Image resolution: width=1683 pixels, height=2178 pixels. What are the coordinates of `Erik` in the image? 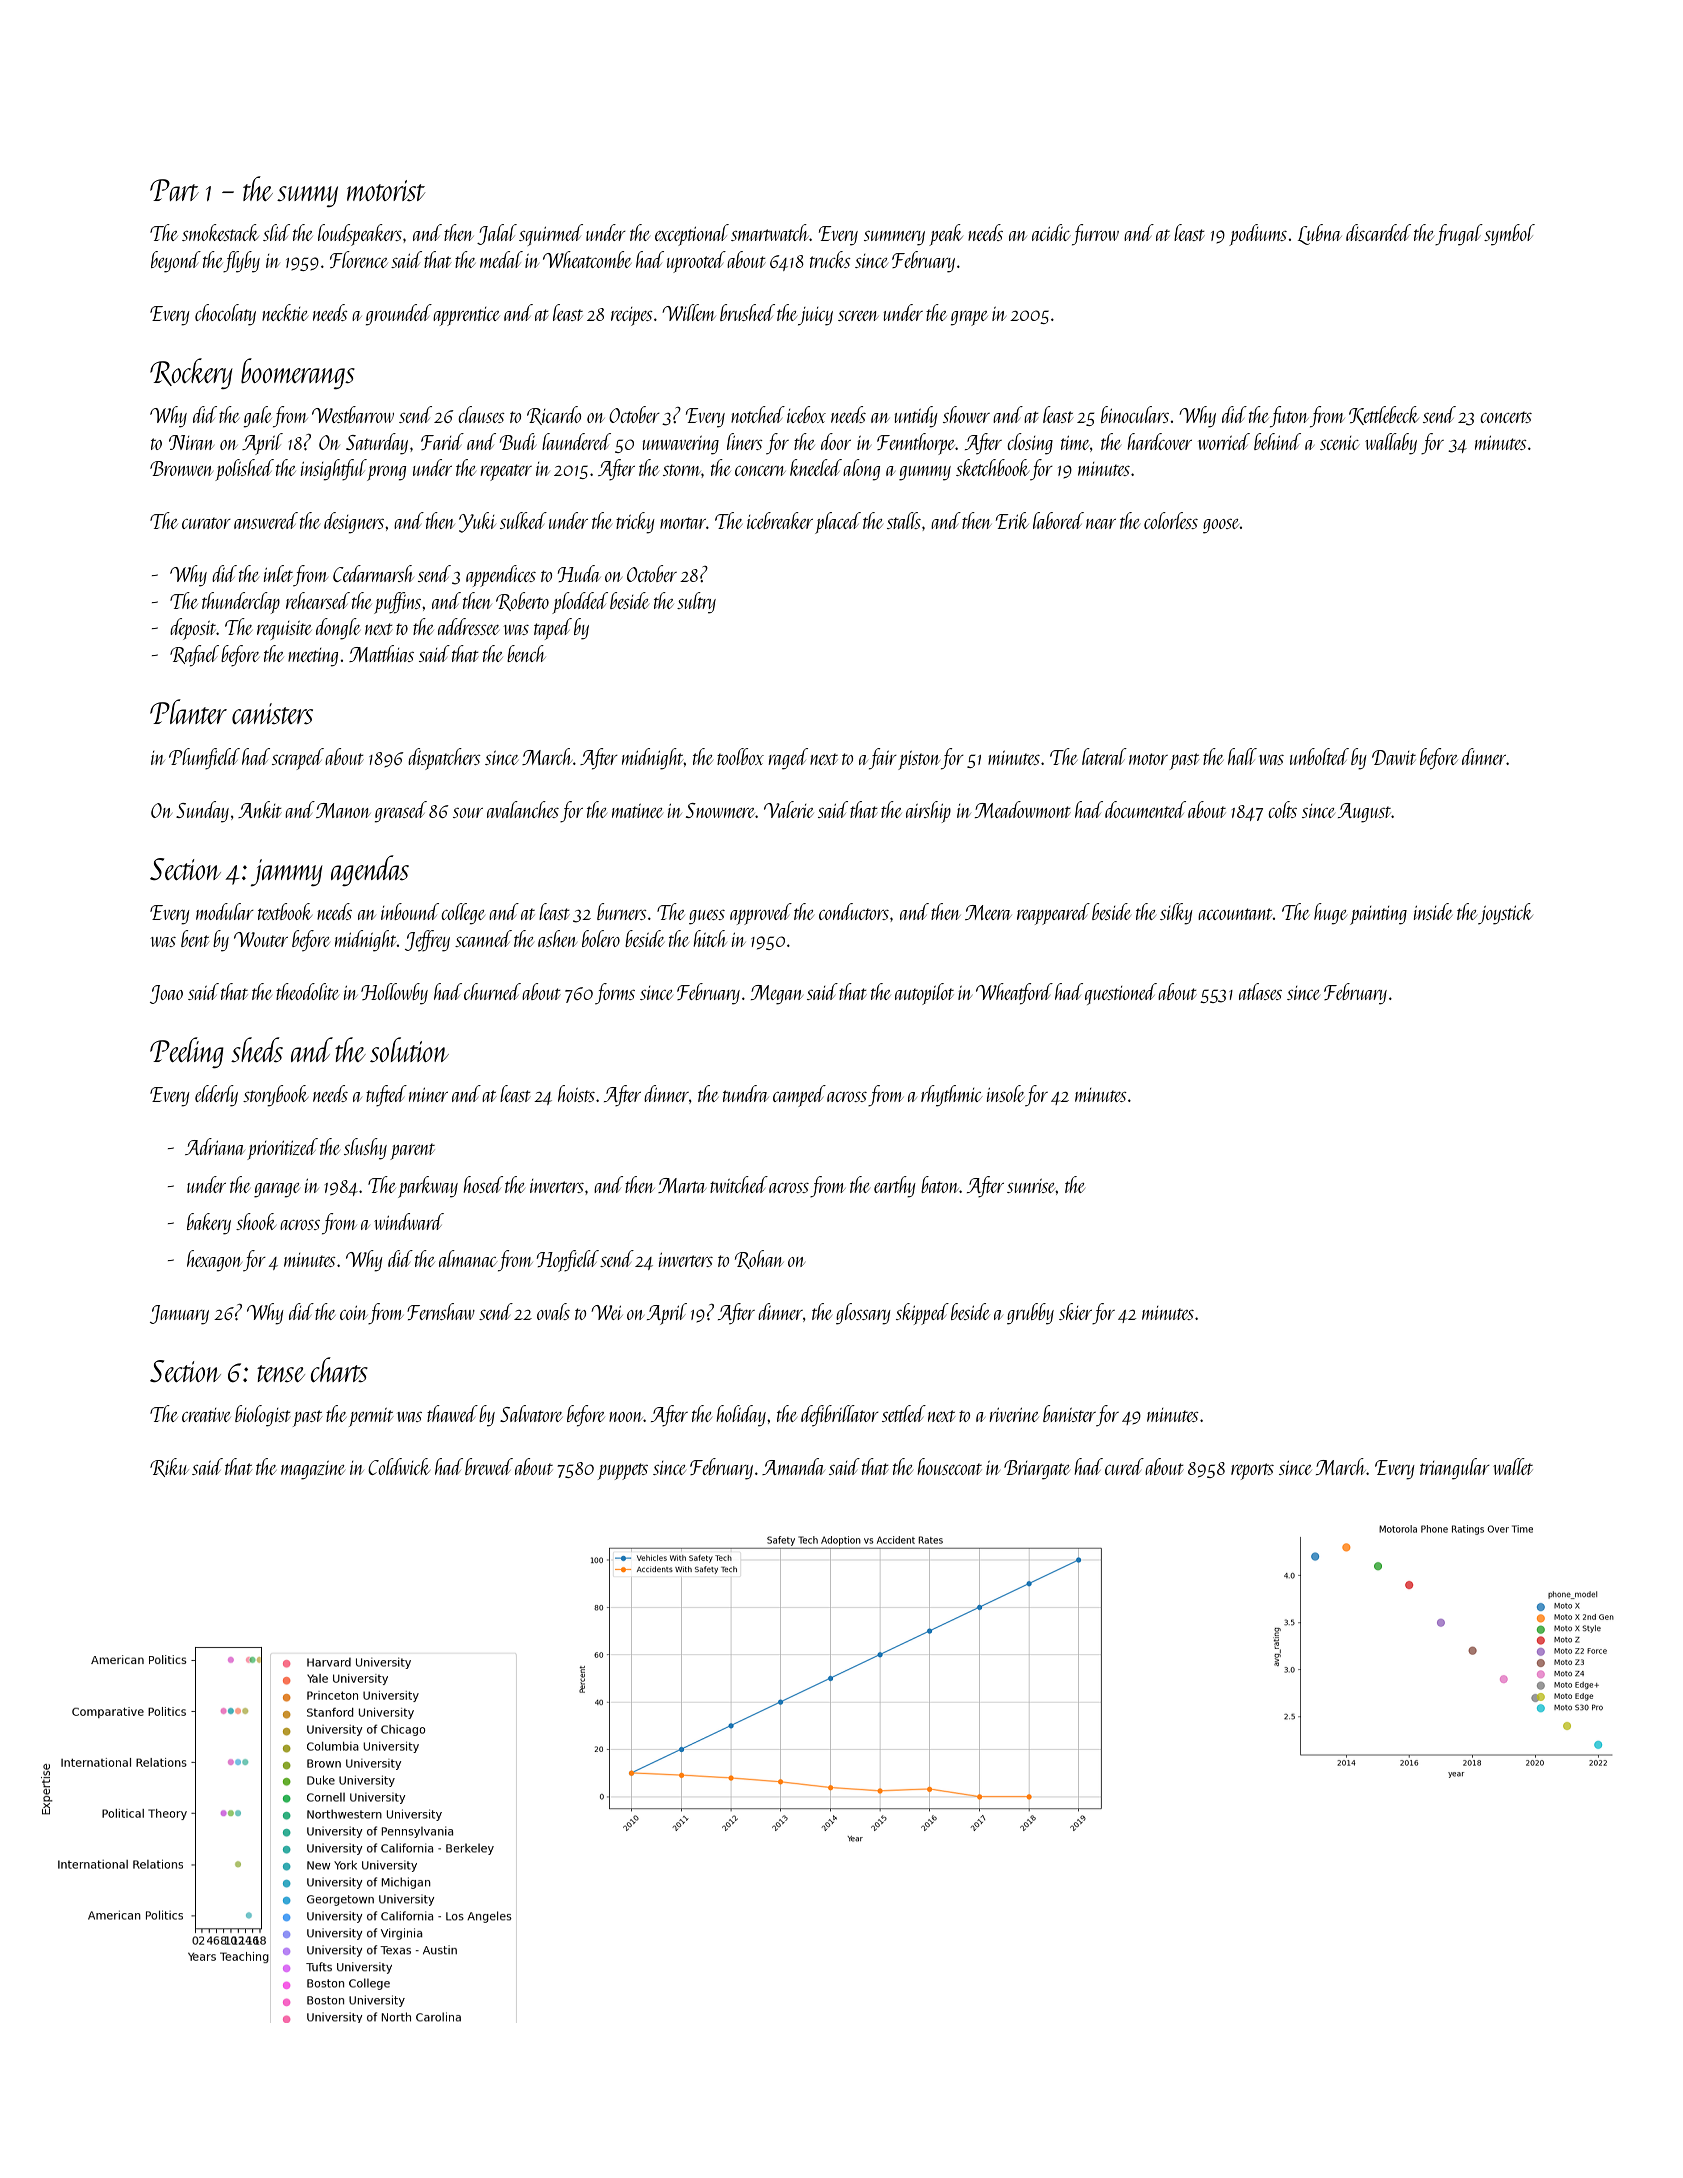 It's located at (1012, 520).
